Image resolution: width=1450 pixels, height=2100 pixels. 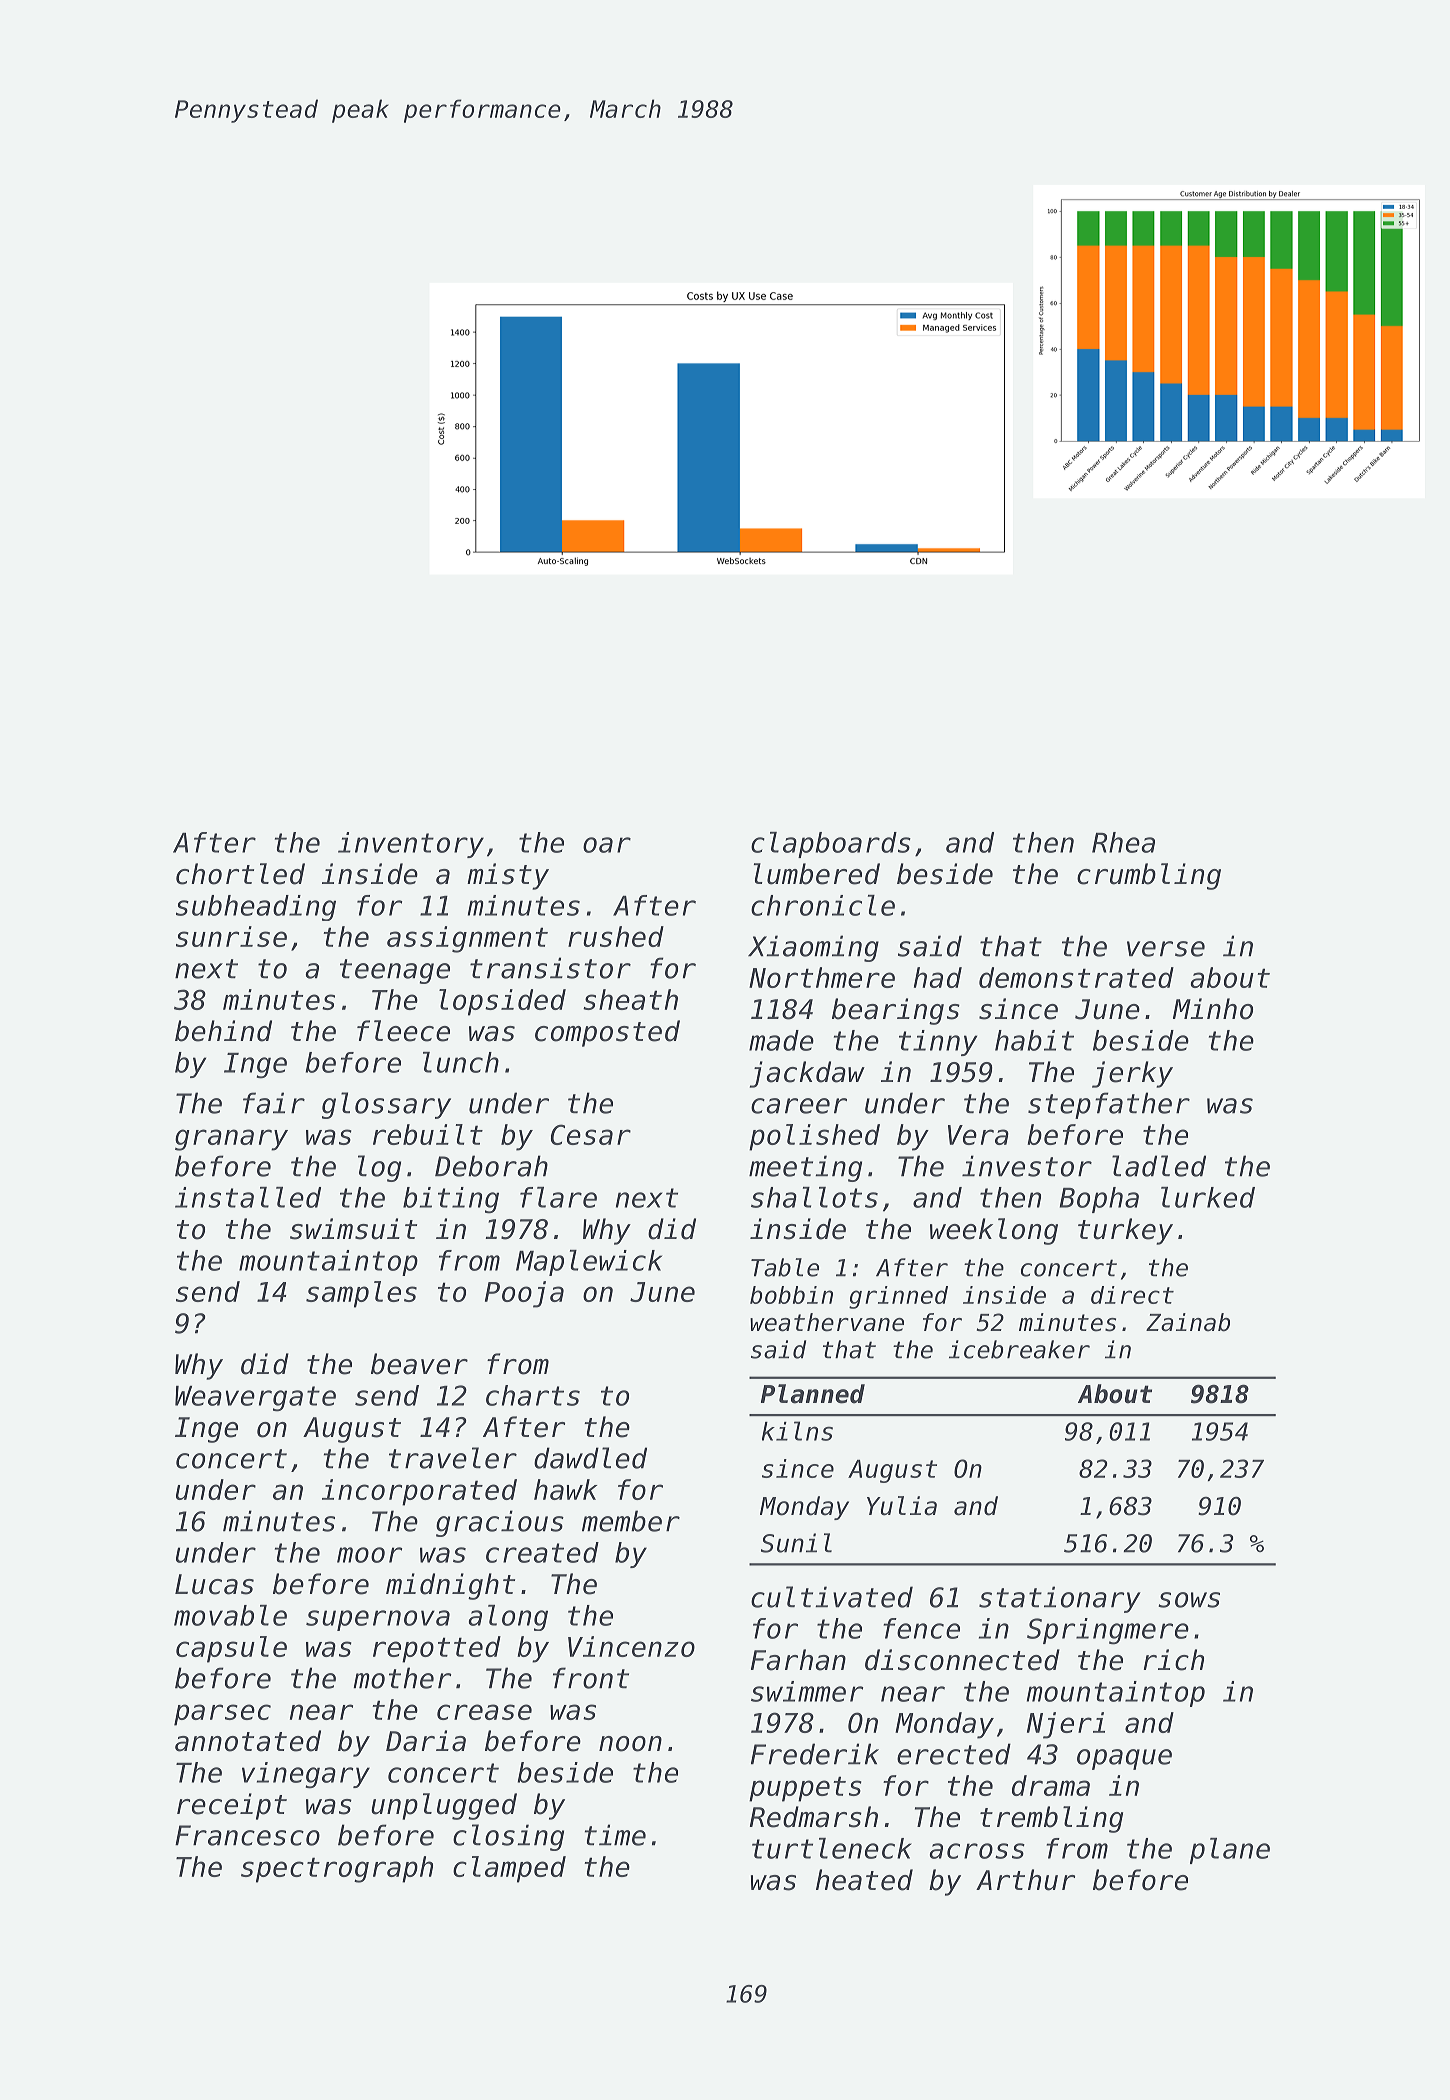 What do you see at coordinates (255, 1399) in the screenshot?
I see `Weavergate` at bounding box center [255, 1399].
